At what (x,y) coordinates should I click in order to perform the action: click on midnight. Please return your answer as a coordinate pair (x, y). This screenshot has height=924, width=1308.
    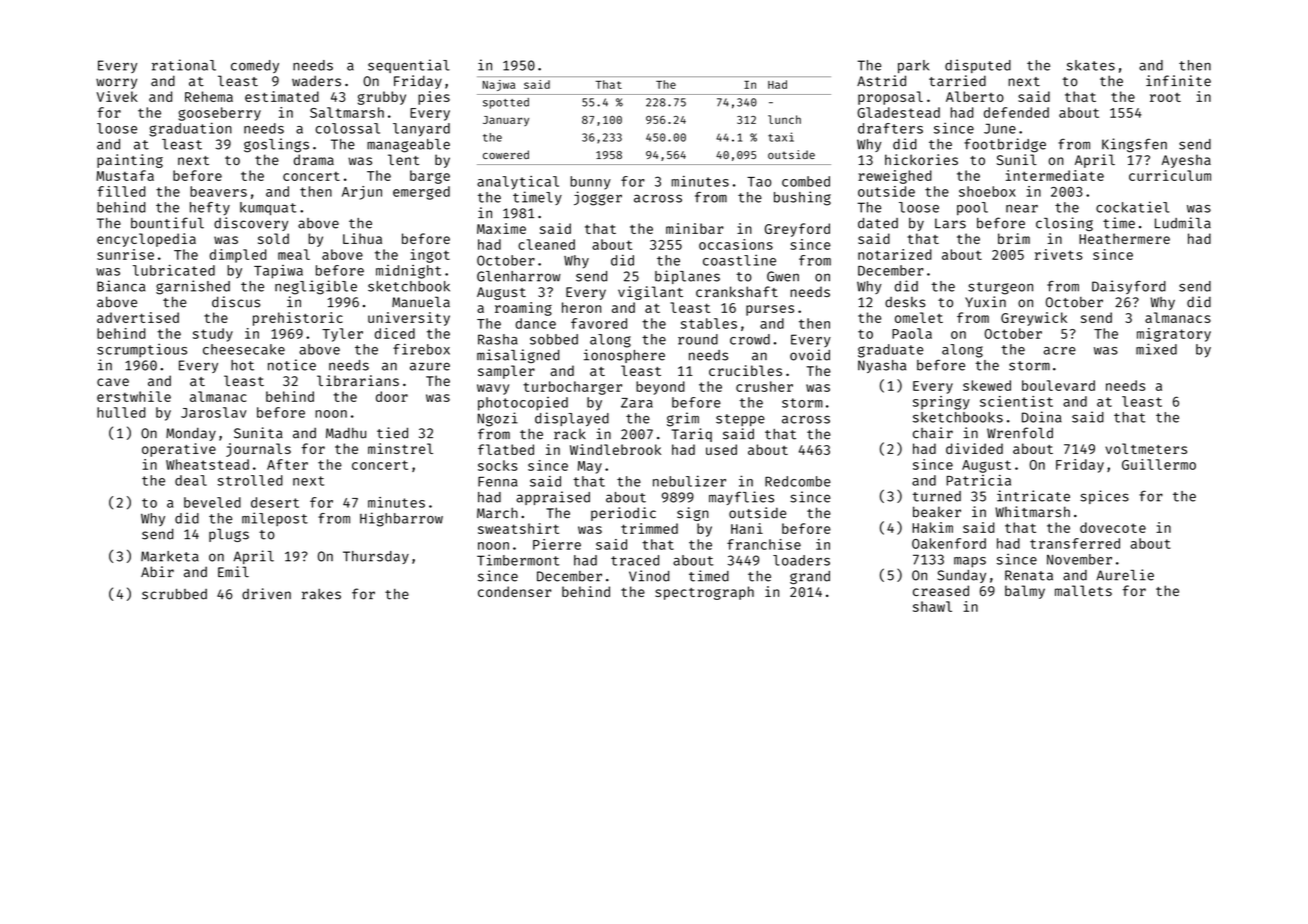
    Looking at the image, I should click on (408, 272).
